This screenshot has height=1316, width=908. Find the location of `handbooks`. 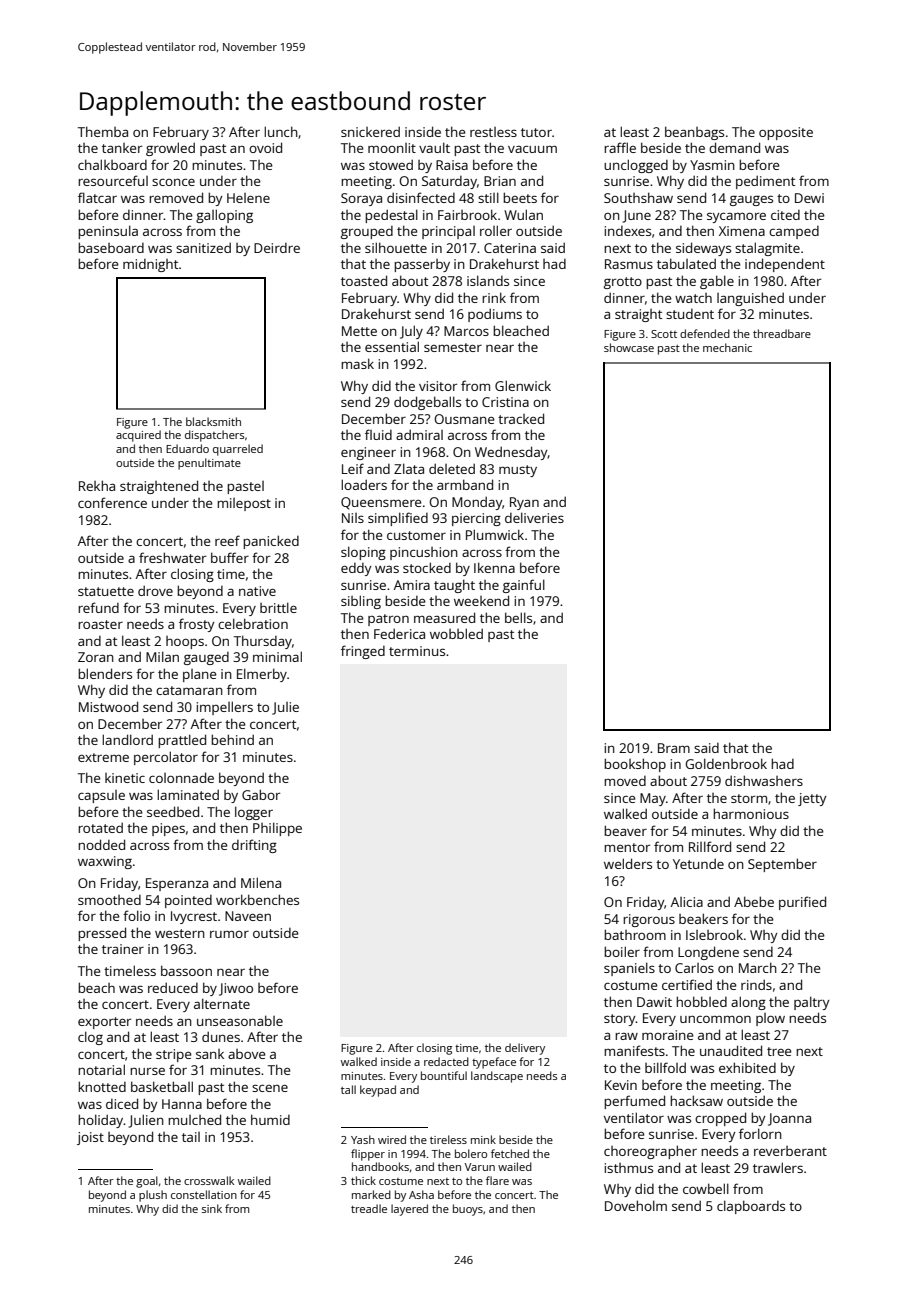

handbooks is located at coordinates (380, 1166).
